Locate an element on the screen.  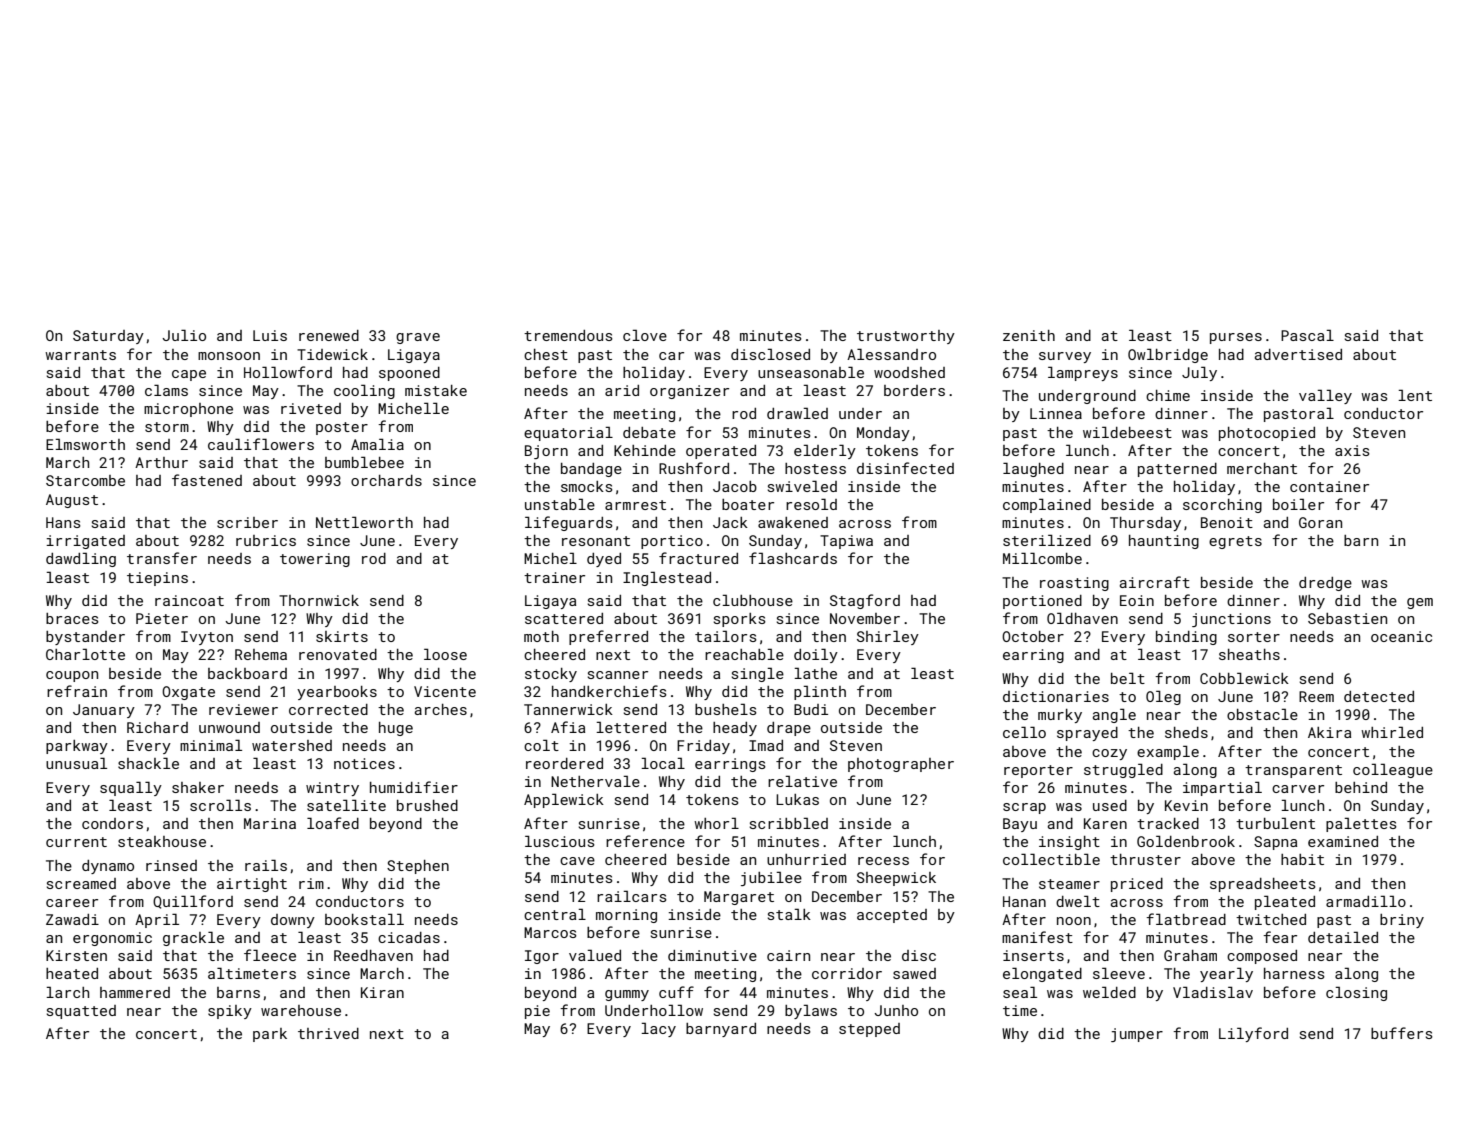
larch is located at coordinates (67, 992).
